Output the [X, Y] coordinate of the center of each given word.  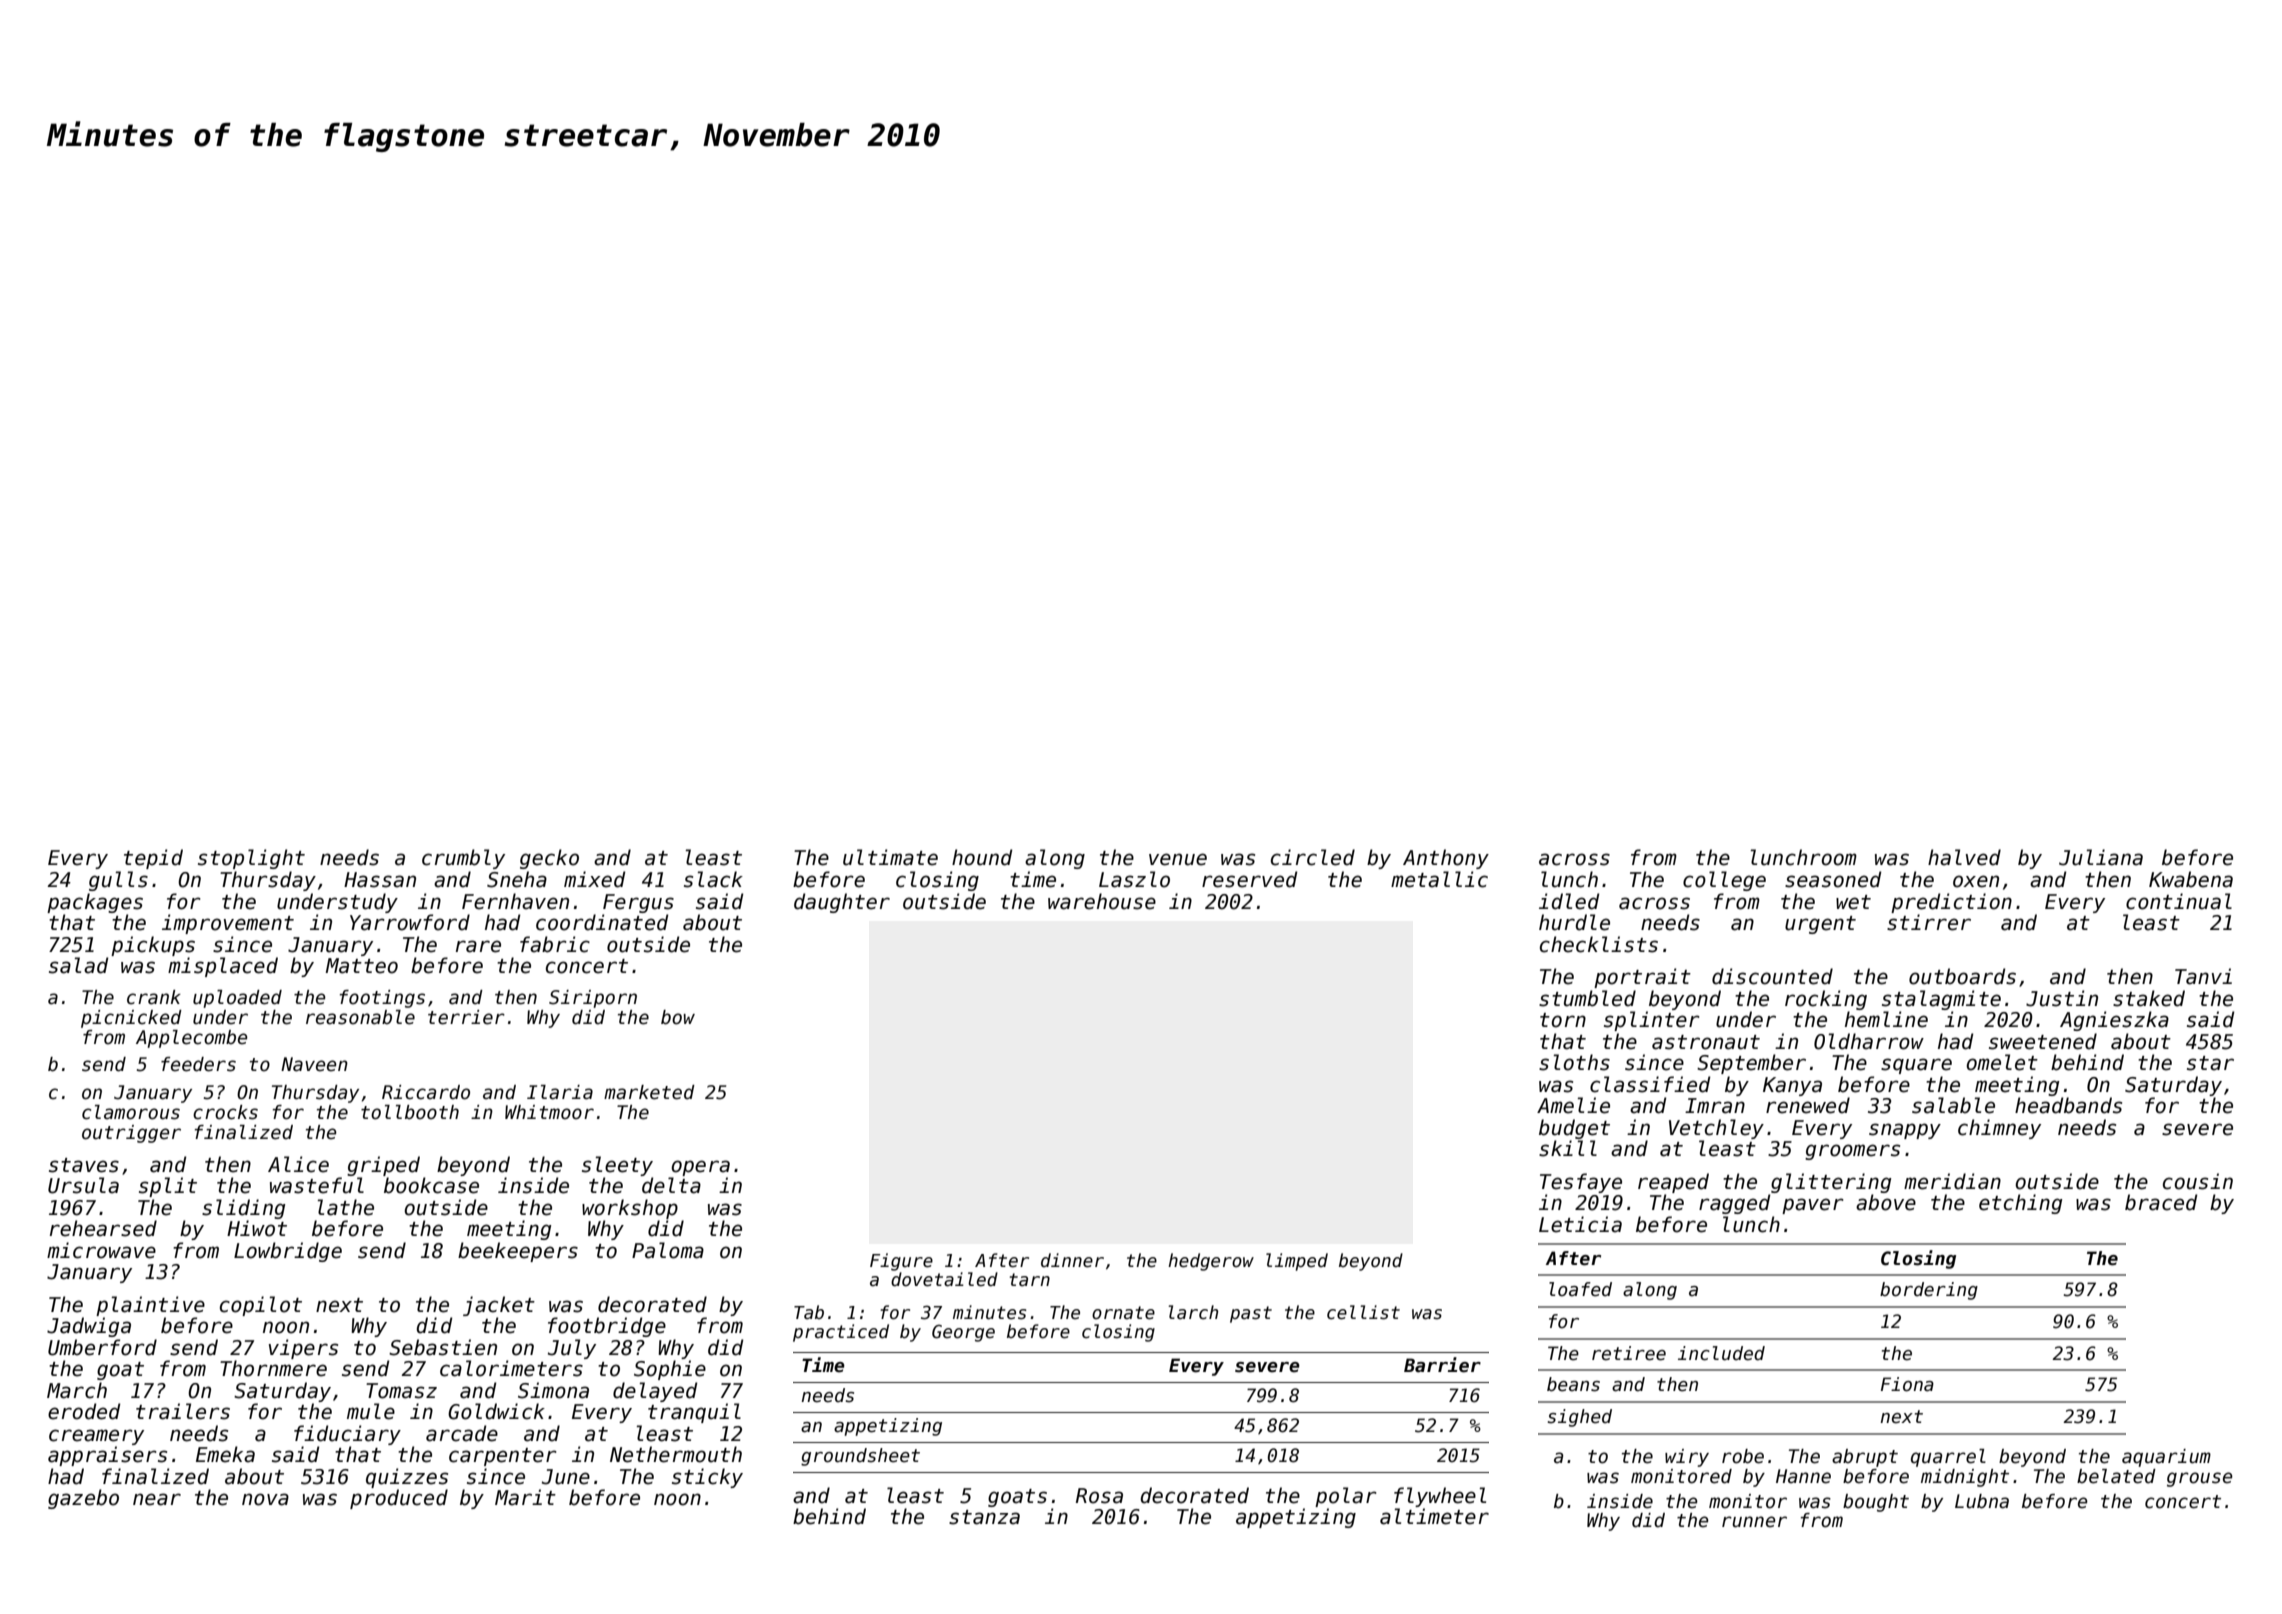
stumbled [1587, 998]
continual [2179, 901]
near [157, 1499]
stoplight [251, 859]
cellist [1363, 1312]
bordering [1929, 1291]
